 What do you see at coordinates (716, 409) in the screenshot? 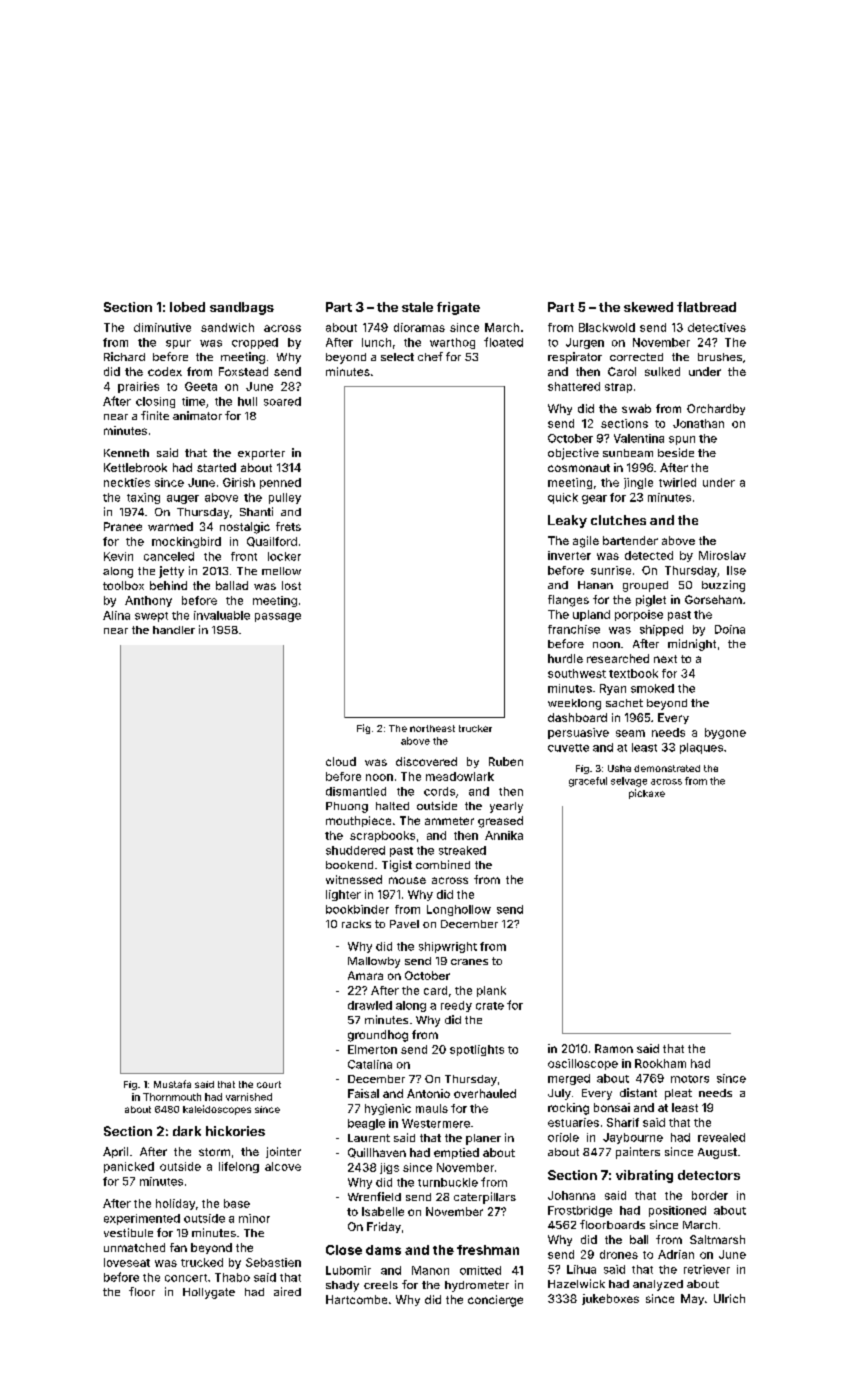
I see `Orchardby` at bounding box center [716, 409].
